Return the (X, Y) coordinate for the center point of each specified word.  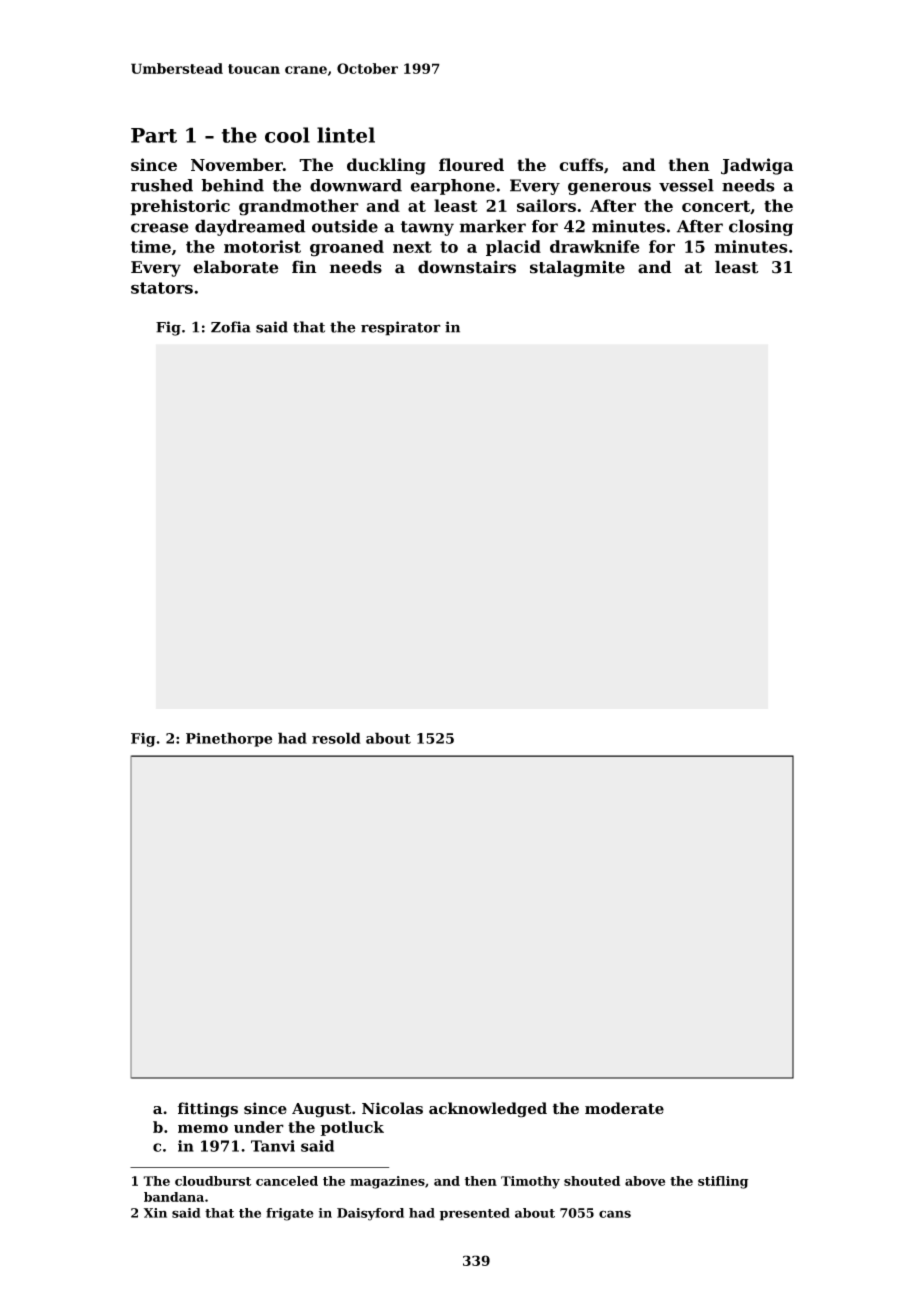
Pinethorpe (229, 739)
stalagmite (577, 268)
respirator (401, 328)
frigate (290, 1214)
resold (336, 738)
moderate (624, 1108)
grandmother (299, 207)
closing (761, 227)
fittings (208, 1110)
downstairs (467, 267)
